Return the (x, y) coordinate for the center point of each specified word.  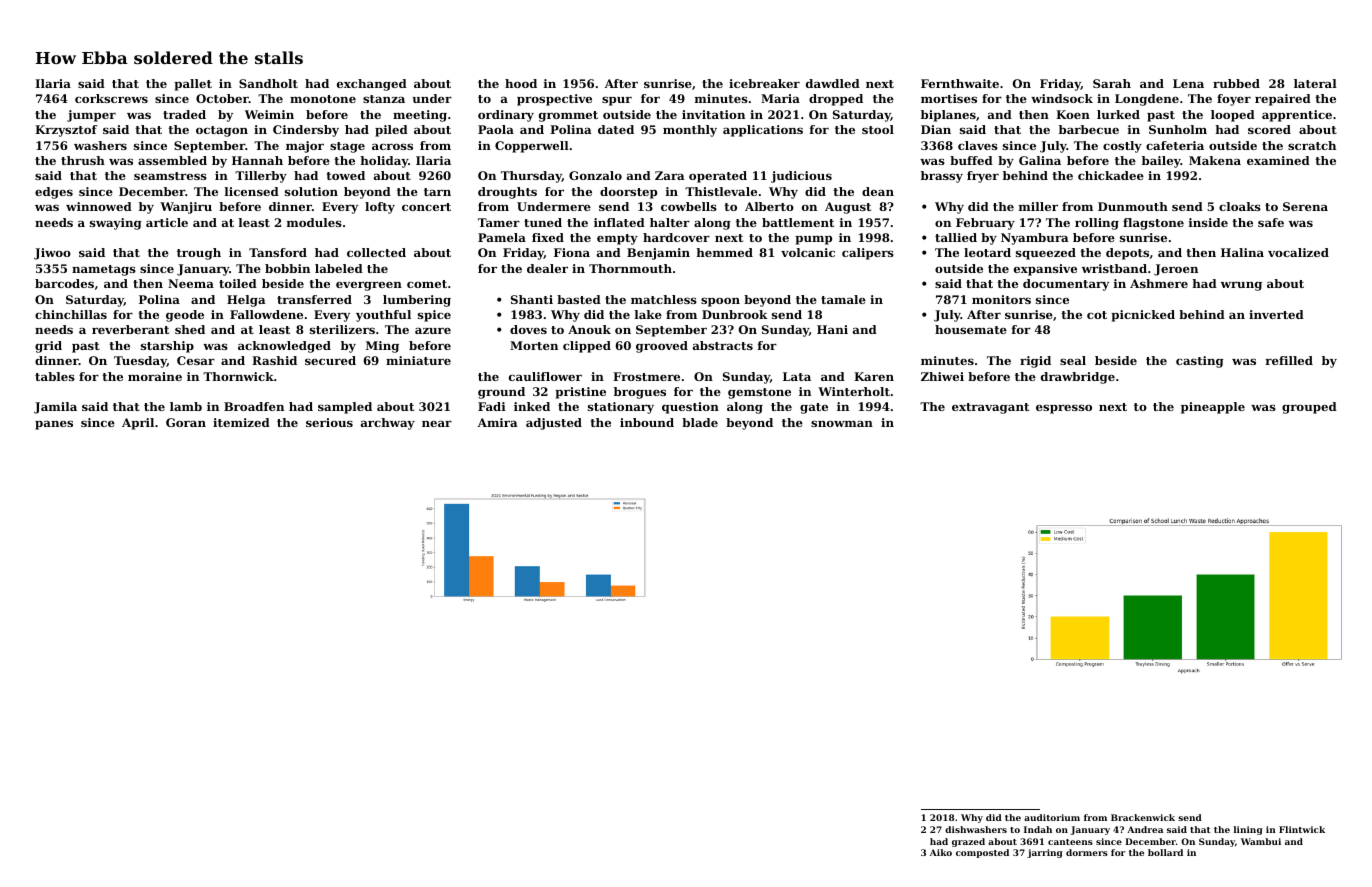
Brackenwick (1143, 817)
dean (878, 191)
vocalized (1298, 252)
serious (329, 422)
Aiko (941, 852)
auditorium (1052, 817)
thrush (83, 160)
